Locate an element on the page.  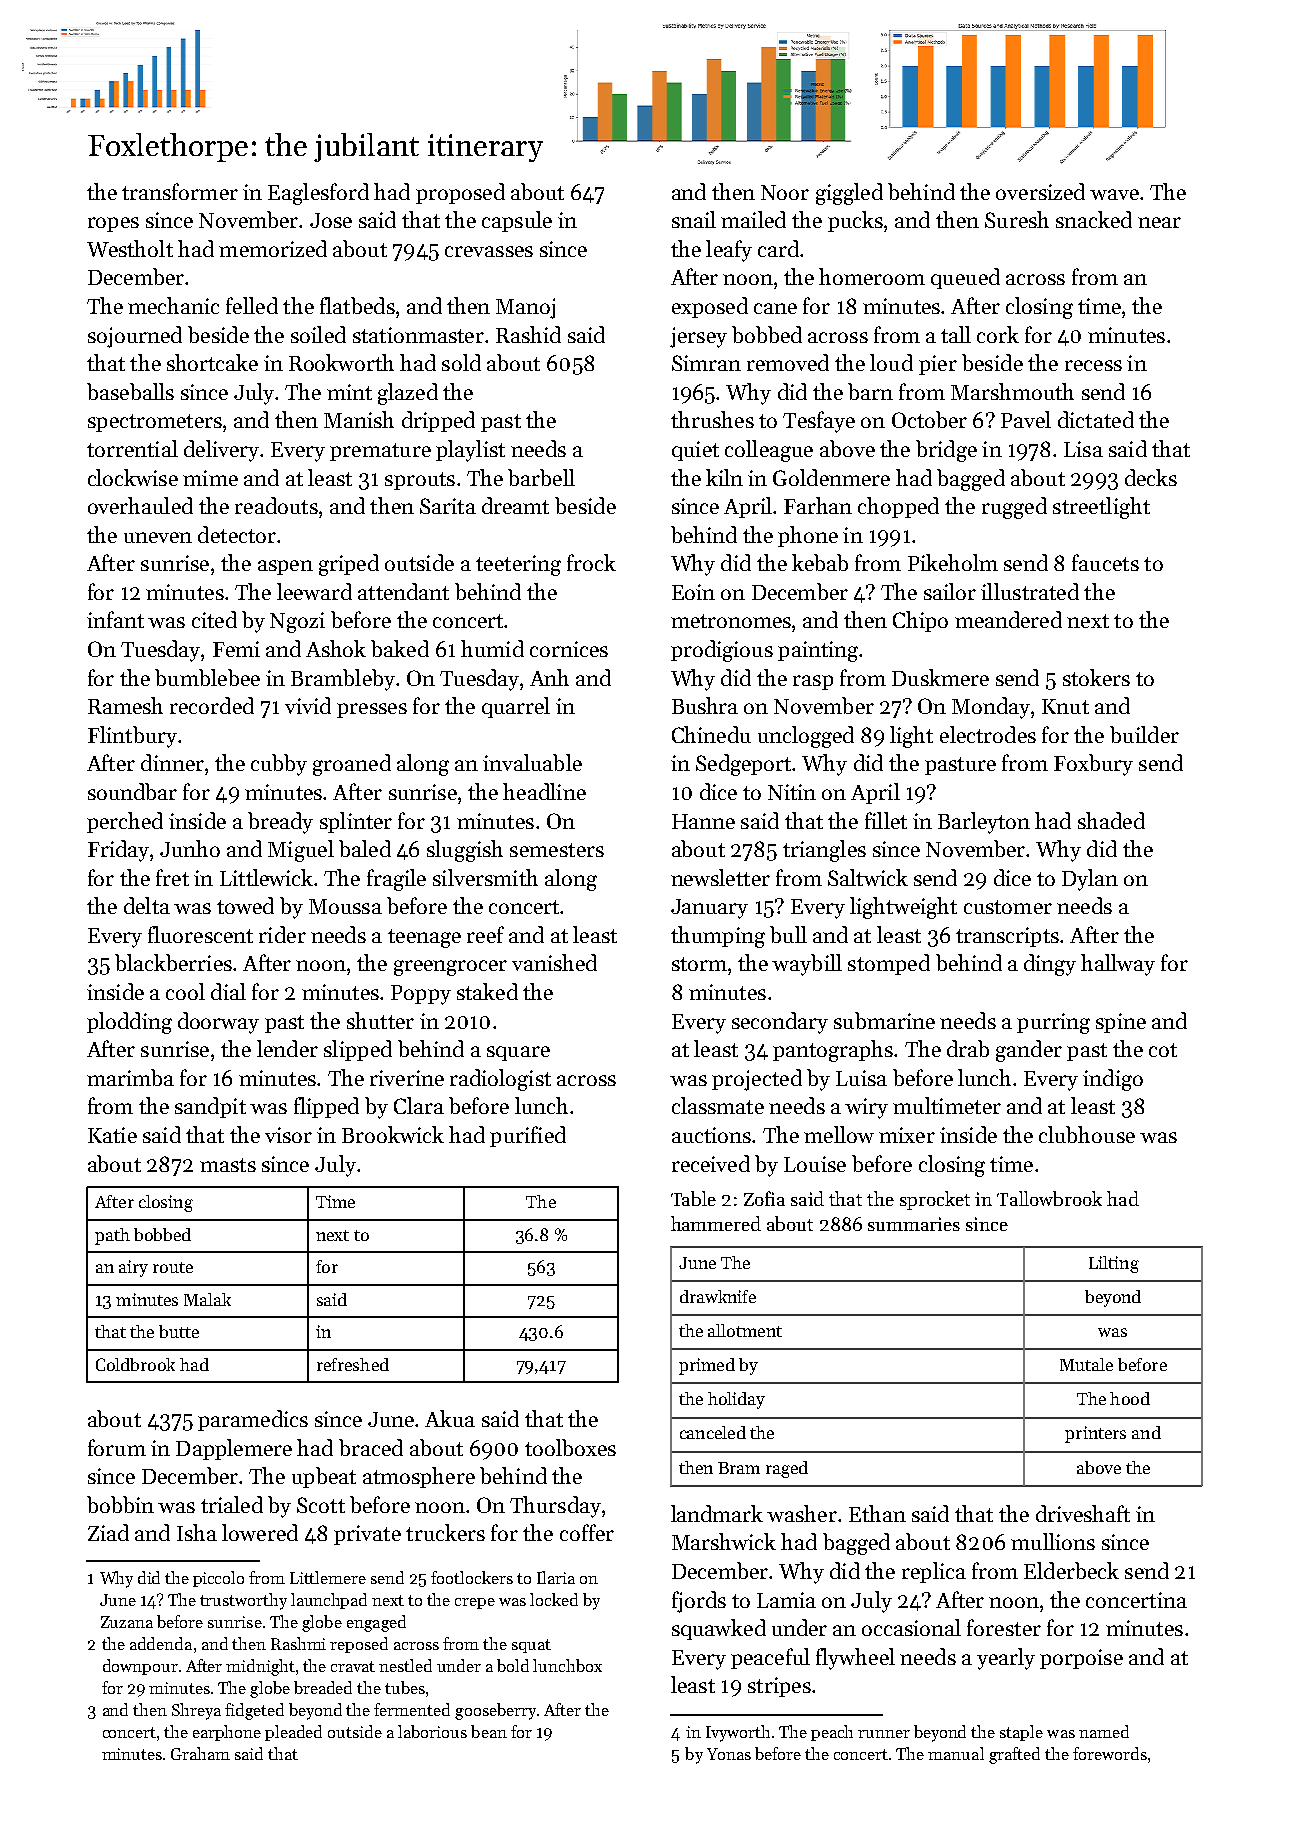
raged is located at coordinates (787, 1469).
